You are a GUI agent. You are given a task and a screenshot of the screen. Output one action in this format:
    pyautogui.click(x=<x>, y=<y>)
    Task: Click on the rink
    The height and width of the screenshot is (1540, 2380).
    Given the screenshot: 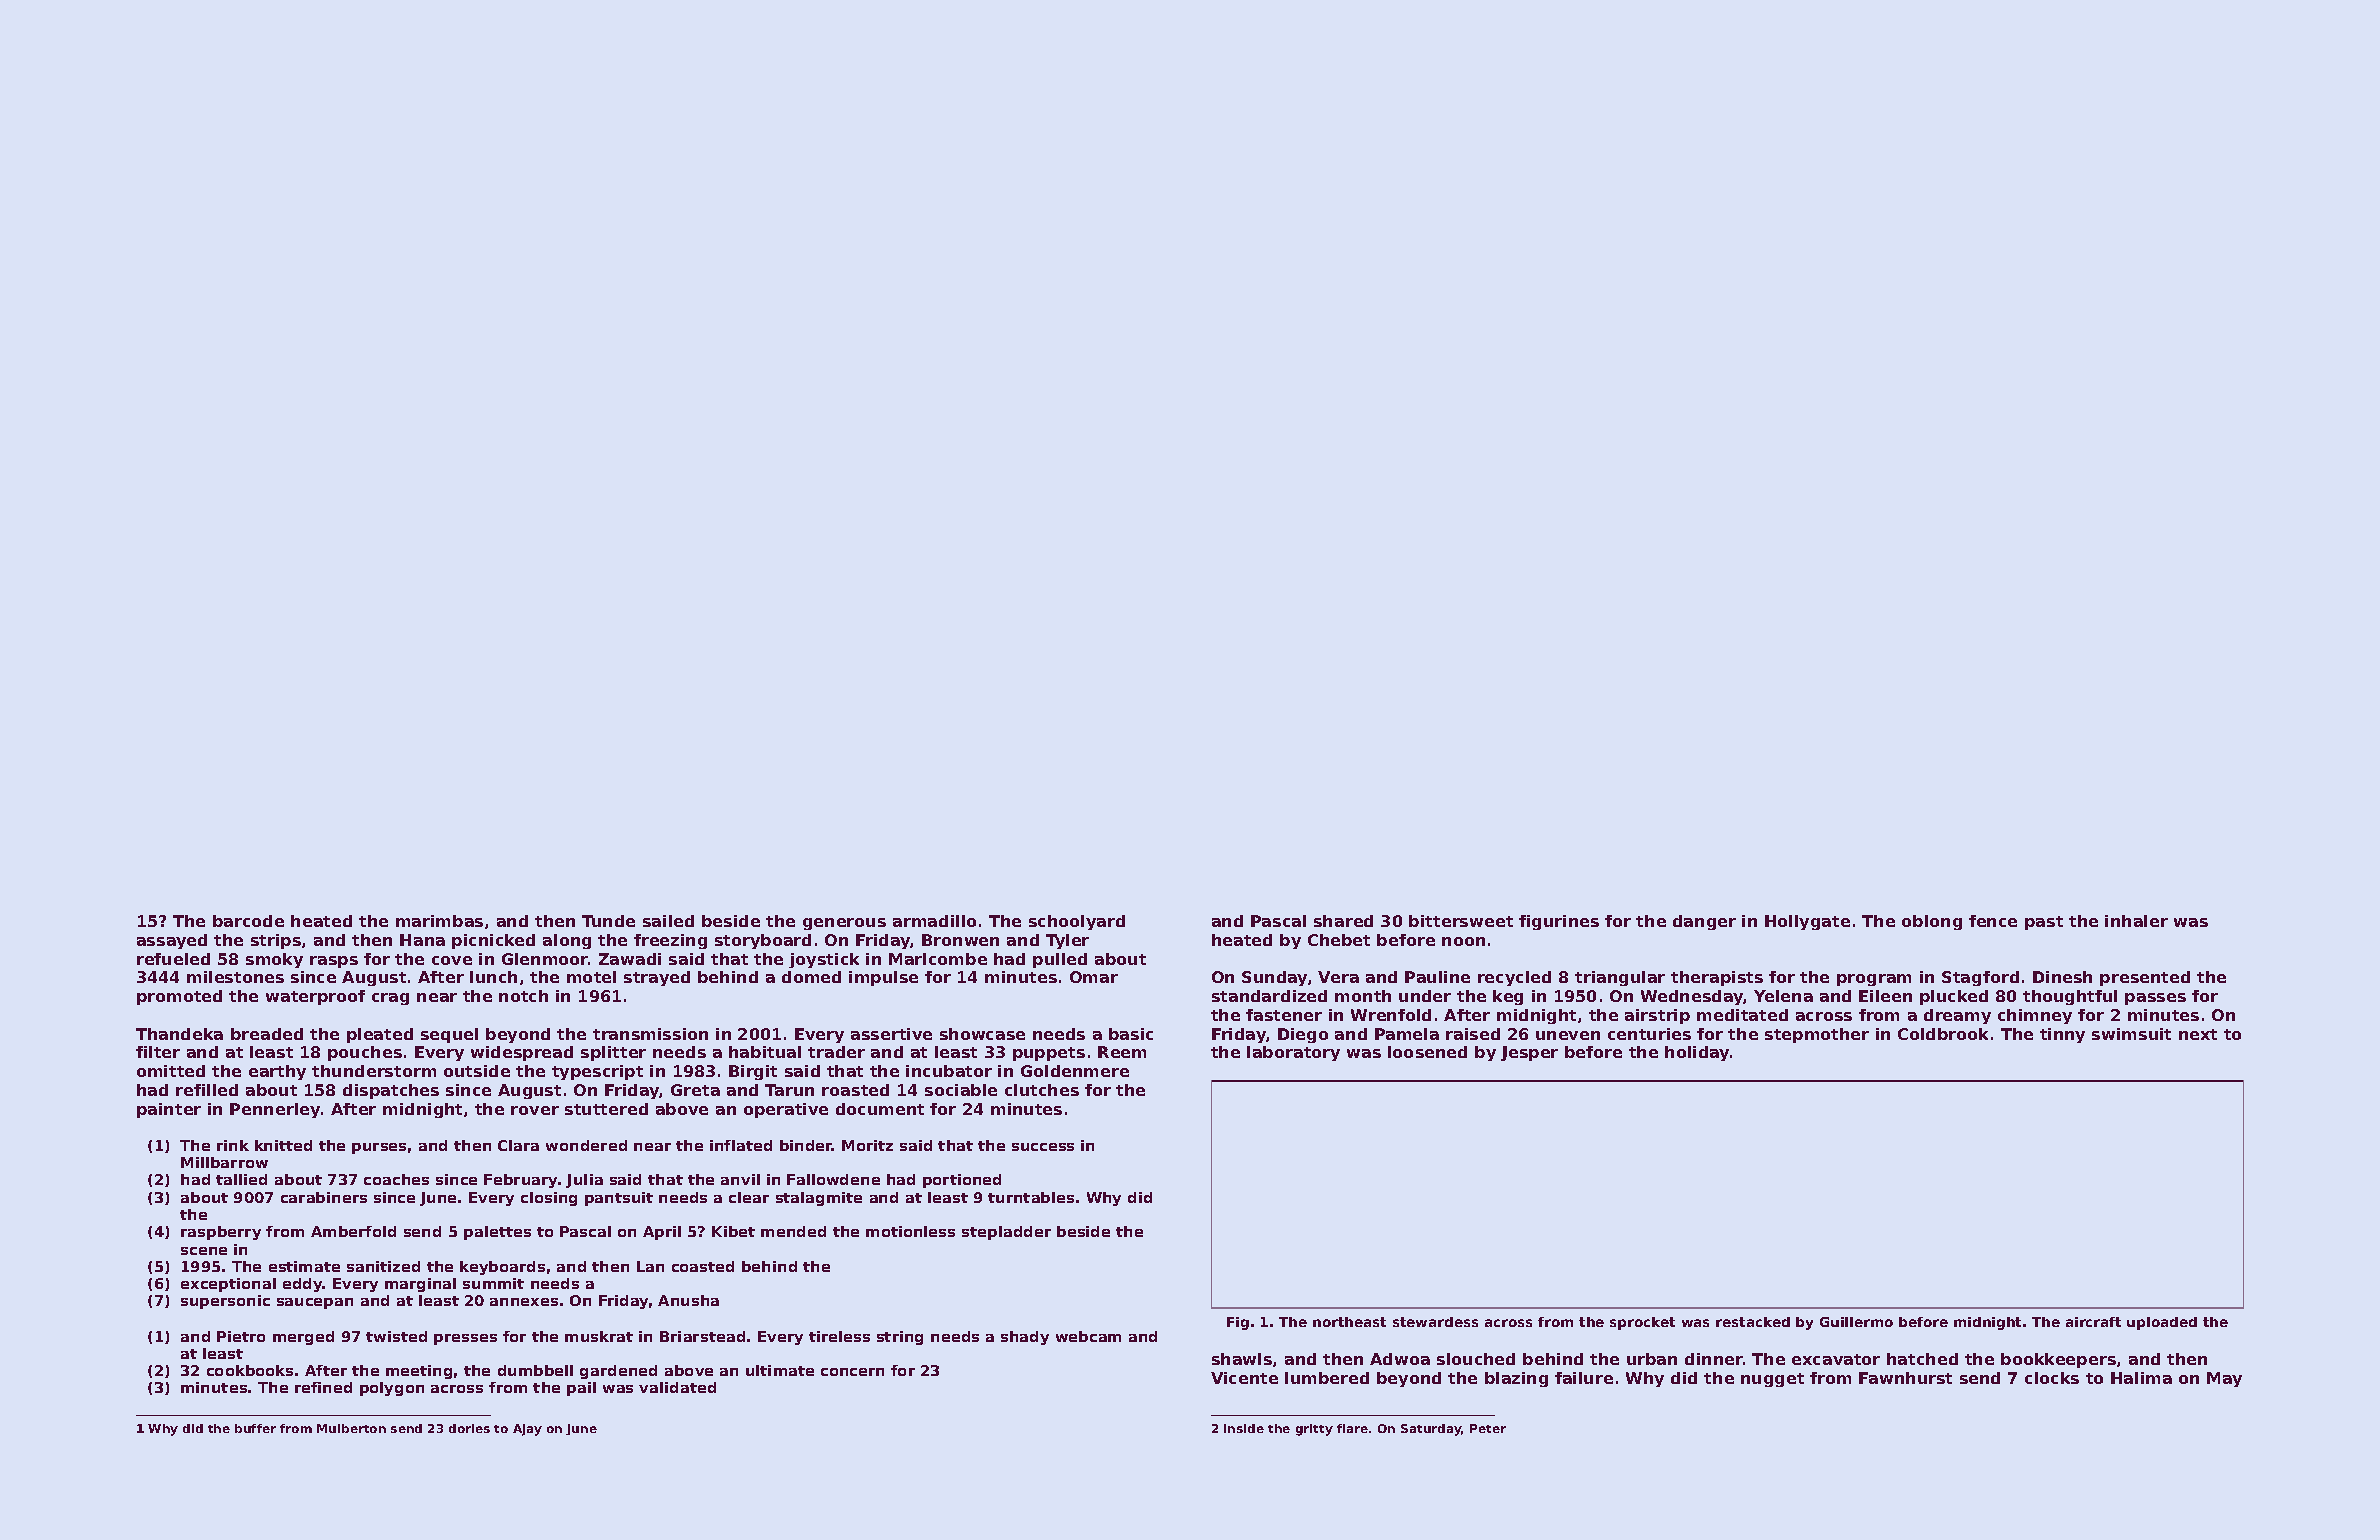 What is the action you would take?
    pyautogui.click(x=233, y=1145)
